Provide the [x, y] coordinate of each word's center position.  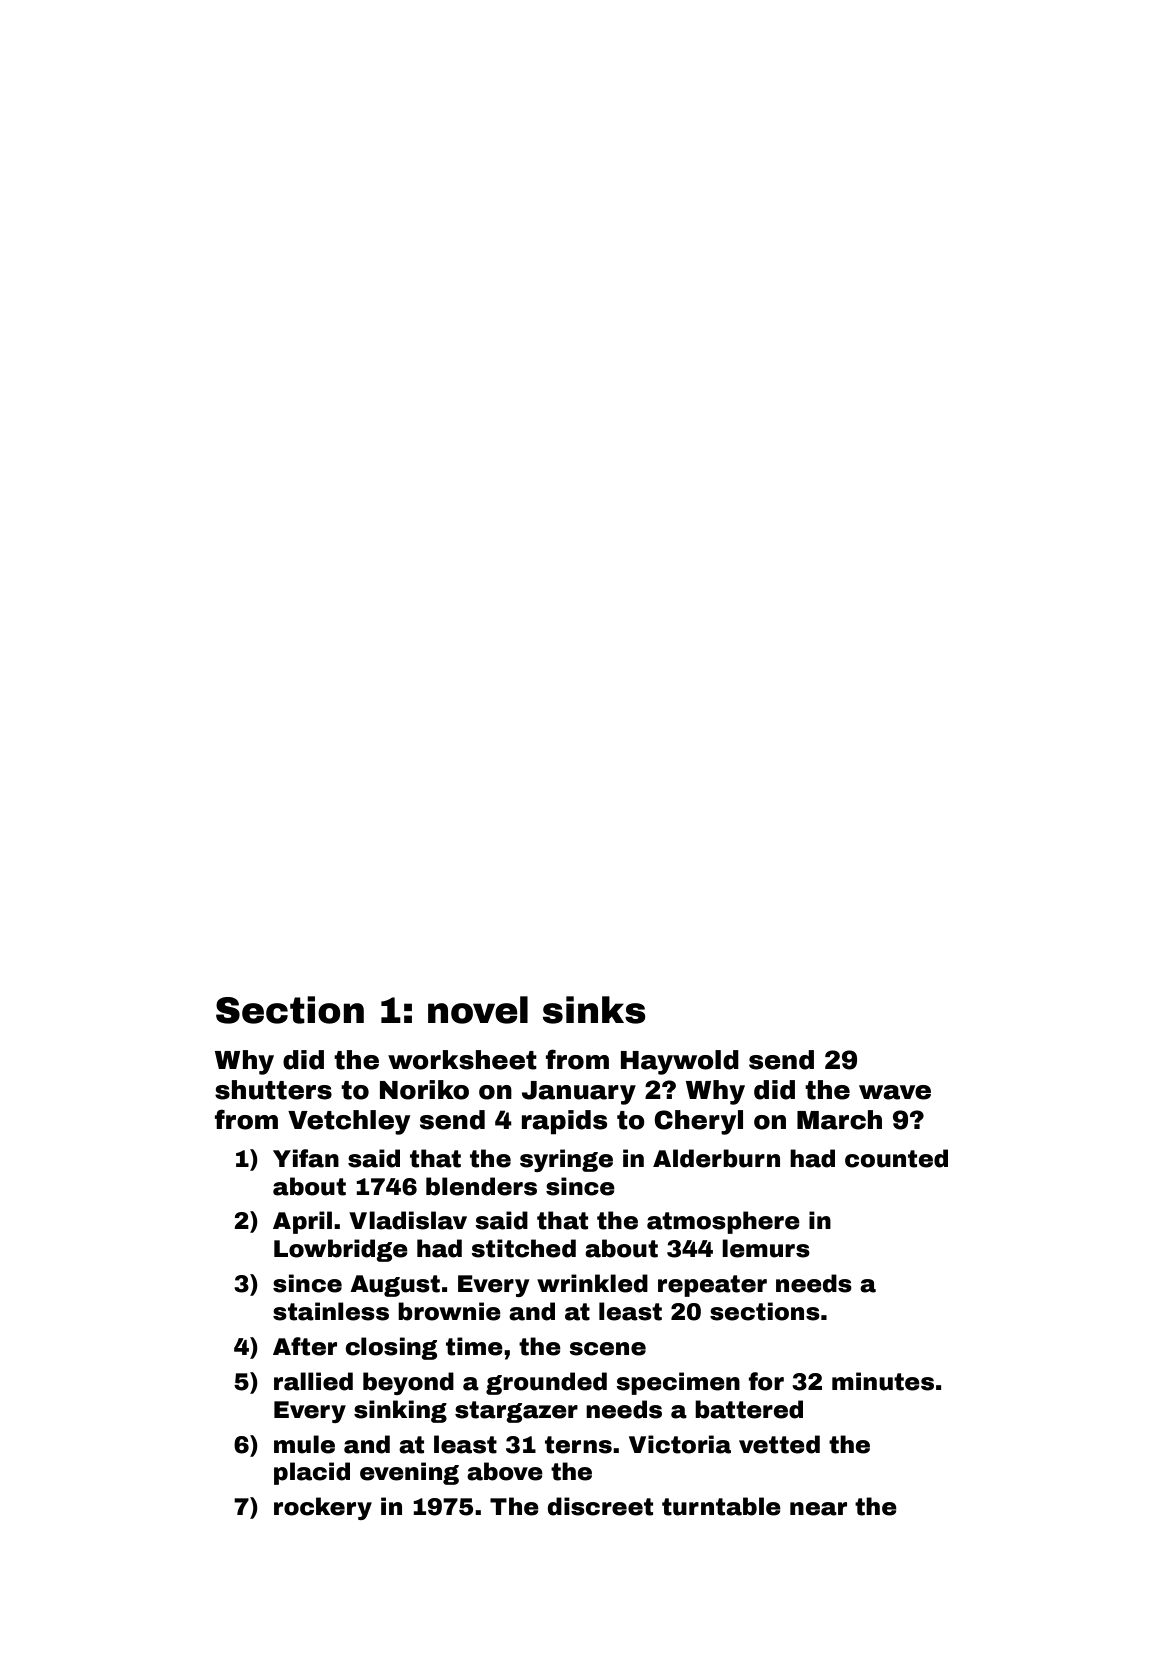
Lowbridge [341, 1250]
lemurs [766, 1248]
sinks [594, 1010]
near [818, 1509]
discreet [600, 1506]
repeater [712, 1286]
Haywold [680, 1062]
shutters [273, 1090]
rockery [323, 1508]
